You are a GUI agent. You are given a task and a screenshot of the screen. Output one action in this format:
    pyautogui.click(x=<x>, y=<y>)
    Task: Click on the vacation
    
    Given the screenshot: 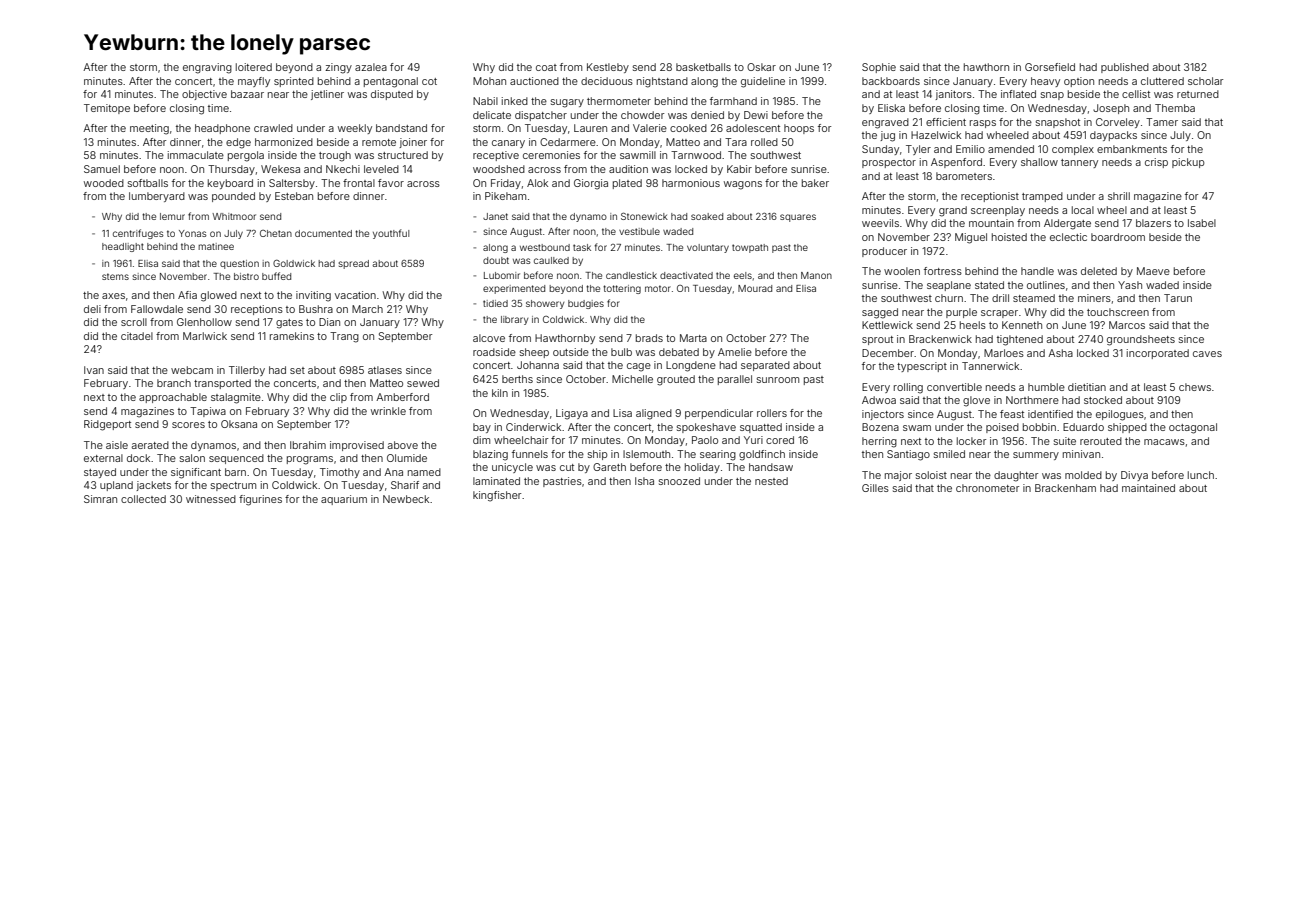 What is the action you would take?
    pyautogui.click(x=355, y=295)
